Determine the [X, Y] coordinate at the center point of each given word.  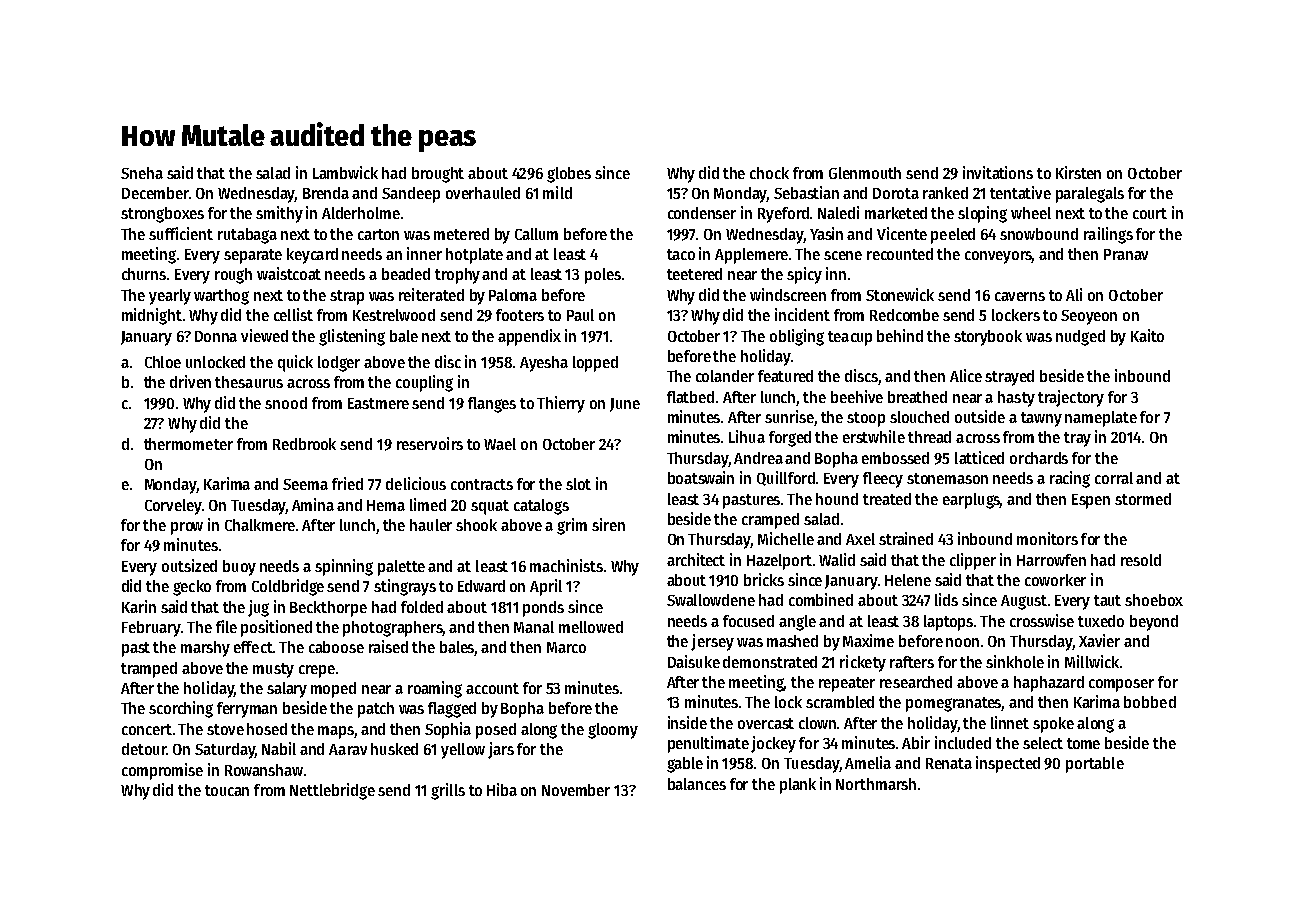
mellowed [591, 627]
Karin [139, 606]
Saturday [225, 751]
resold [1141, 560]
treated [887, 499]
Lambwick [345, 172]
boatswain [701, 477]
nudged [1080, 338]
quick [295, 363]
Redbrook [304, 444]
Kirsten [1078, 172]
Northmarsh [876, 784]
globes [569, 175]
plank [798, 786]
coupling [424, 383]
